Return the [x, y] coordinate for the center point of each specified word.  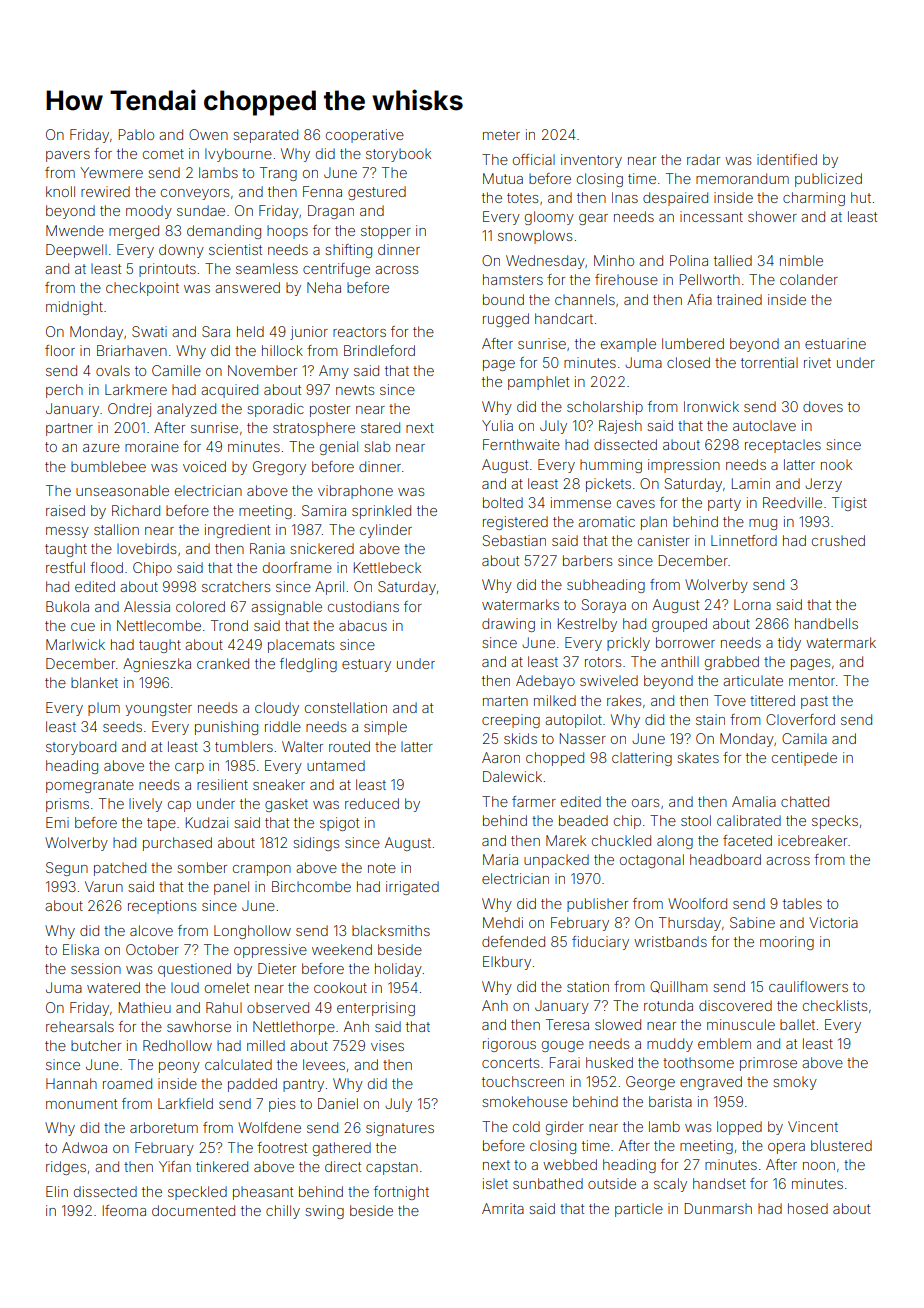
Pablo [136, 134]
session [96, 968]
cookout [340, 987]
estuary [366, 665]
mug [763, 524]
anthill [680, 661]
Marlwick [75, 644]
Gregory [279, 468]
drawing [508, 625]
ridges [66, 1168]
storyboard [81, 748]
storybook [398, 155]
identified [787, 159]
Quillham [678, 987]
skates [698, 757]
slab [377, 446]
